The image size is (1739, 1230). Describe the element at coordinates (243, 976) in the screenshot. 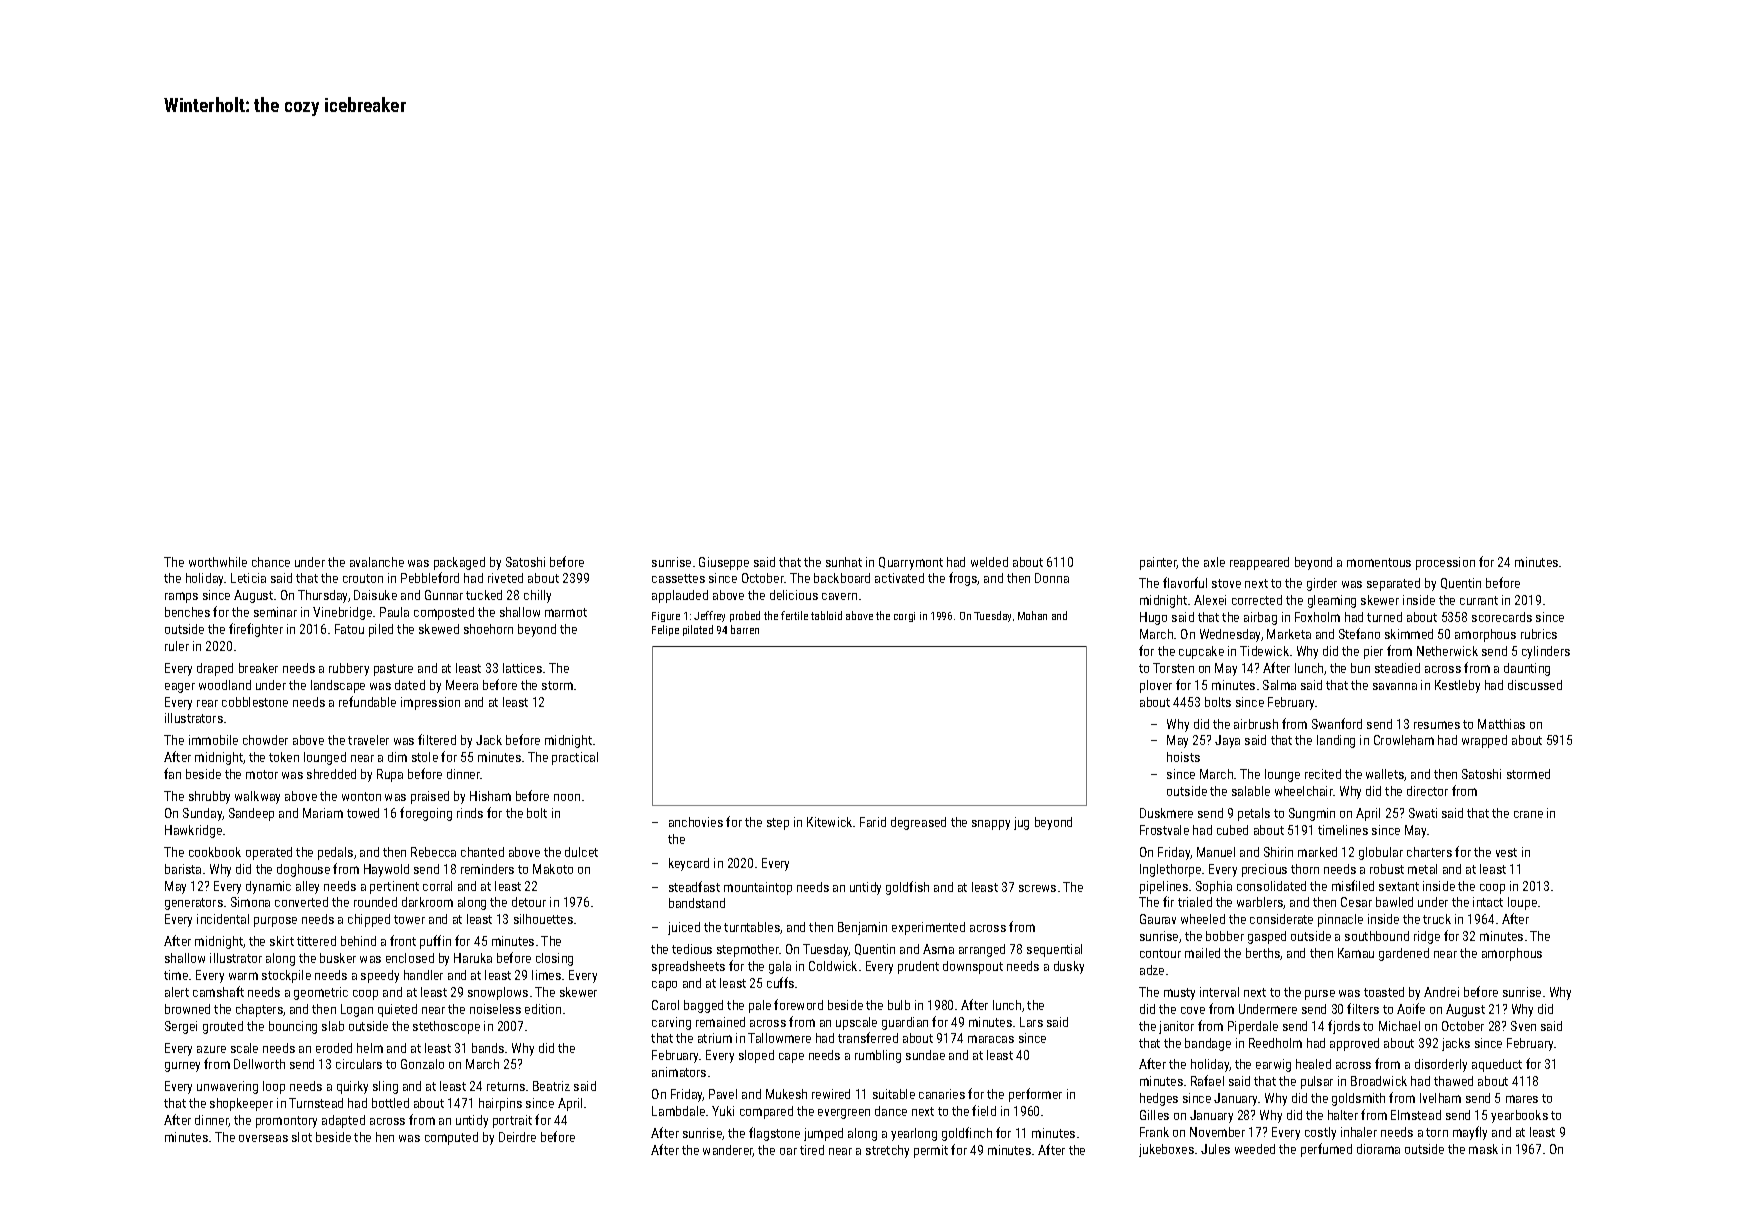

I see `warm` at that location.
